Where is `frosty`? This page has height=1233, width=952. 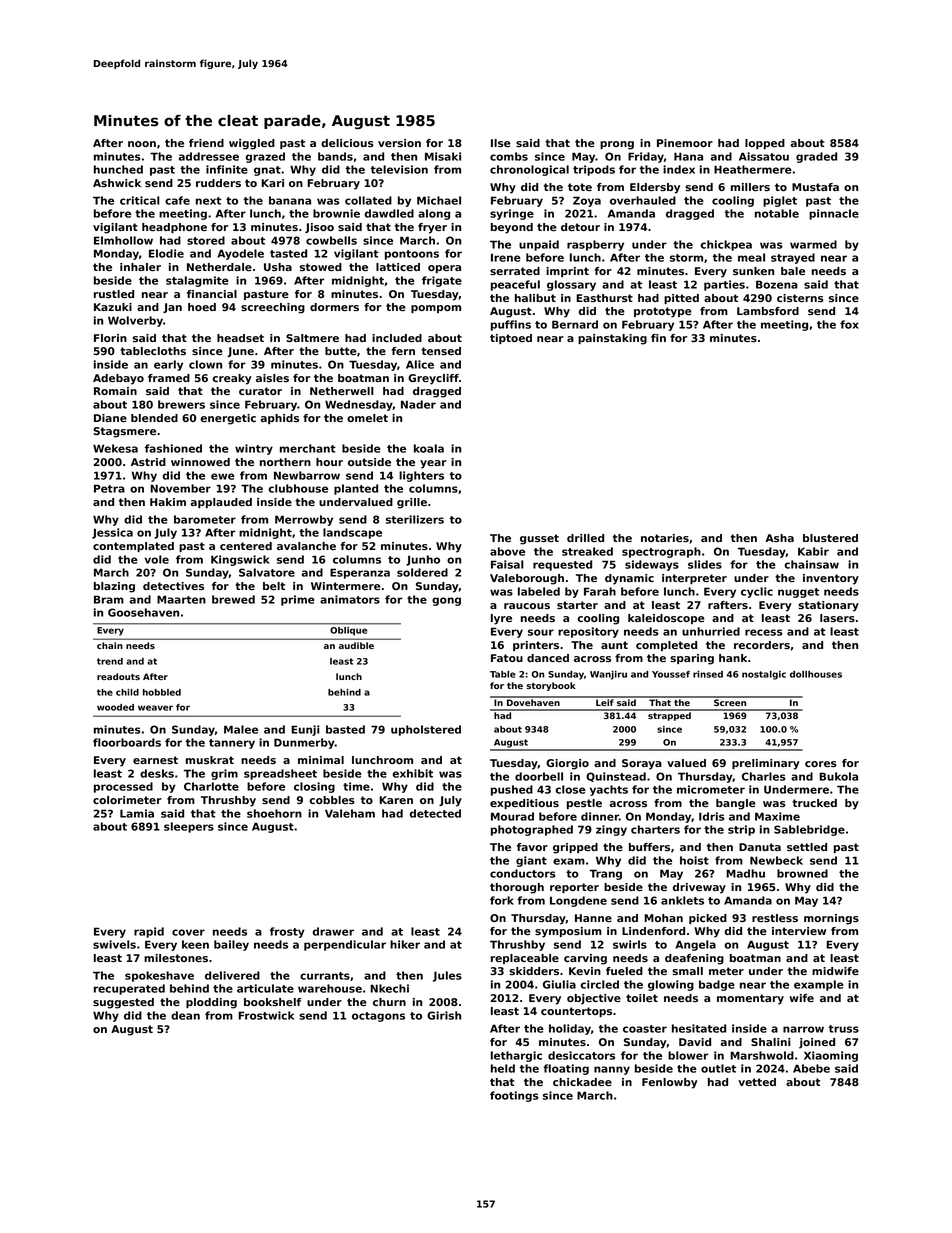
frosty is located at coordinates (287, 932).
